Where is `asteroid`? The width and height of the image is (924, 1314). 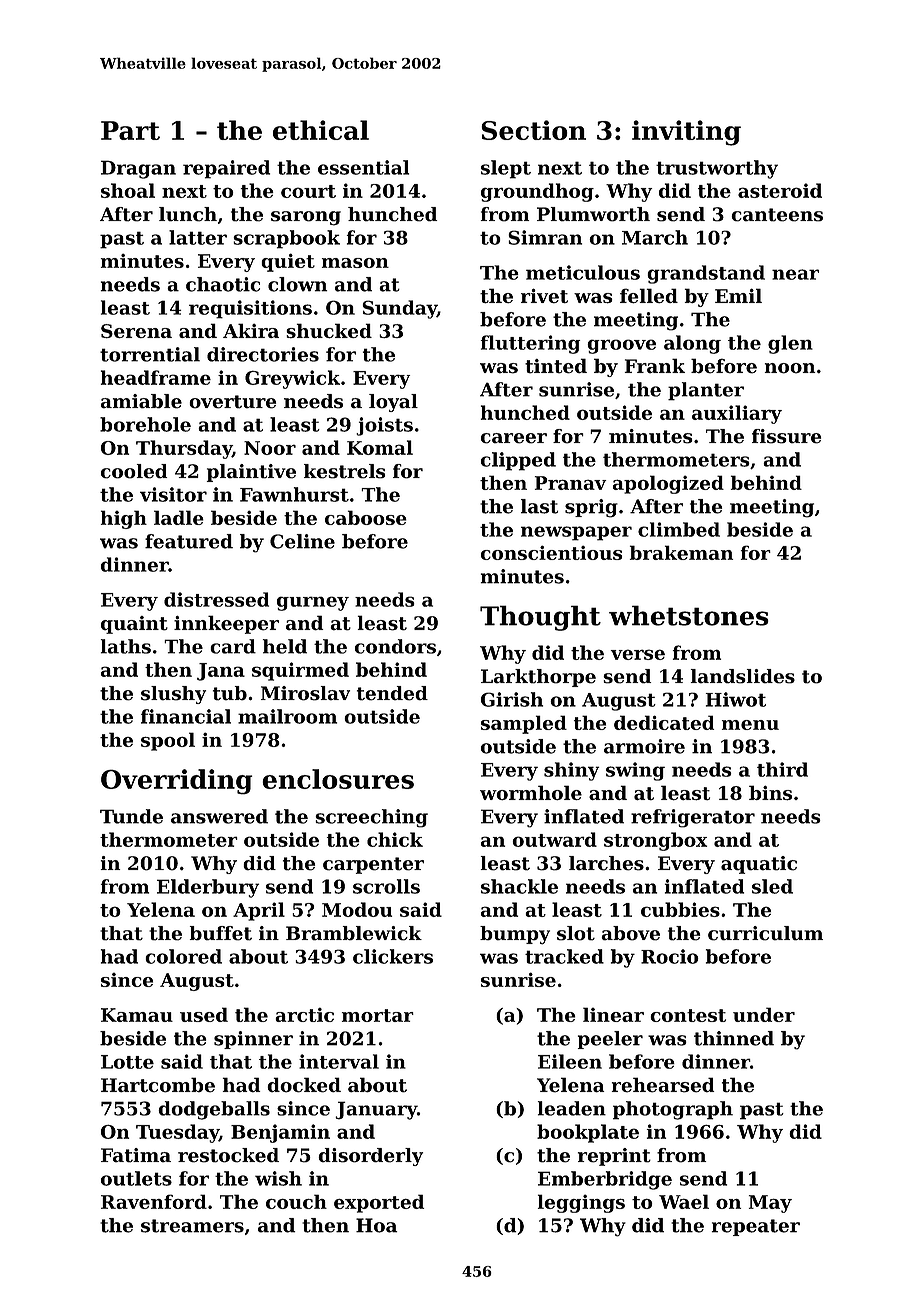
asteroid is located at coordinates (780, 190).
